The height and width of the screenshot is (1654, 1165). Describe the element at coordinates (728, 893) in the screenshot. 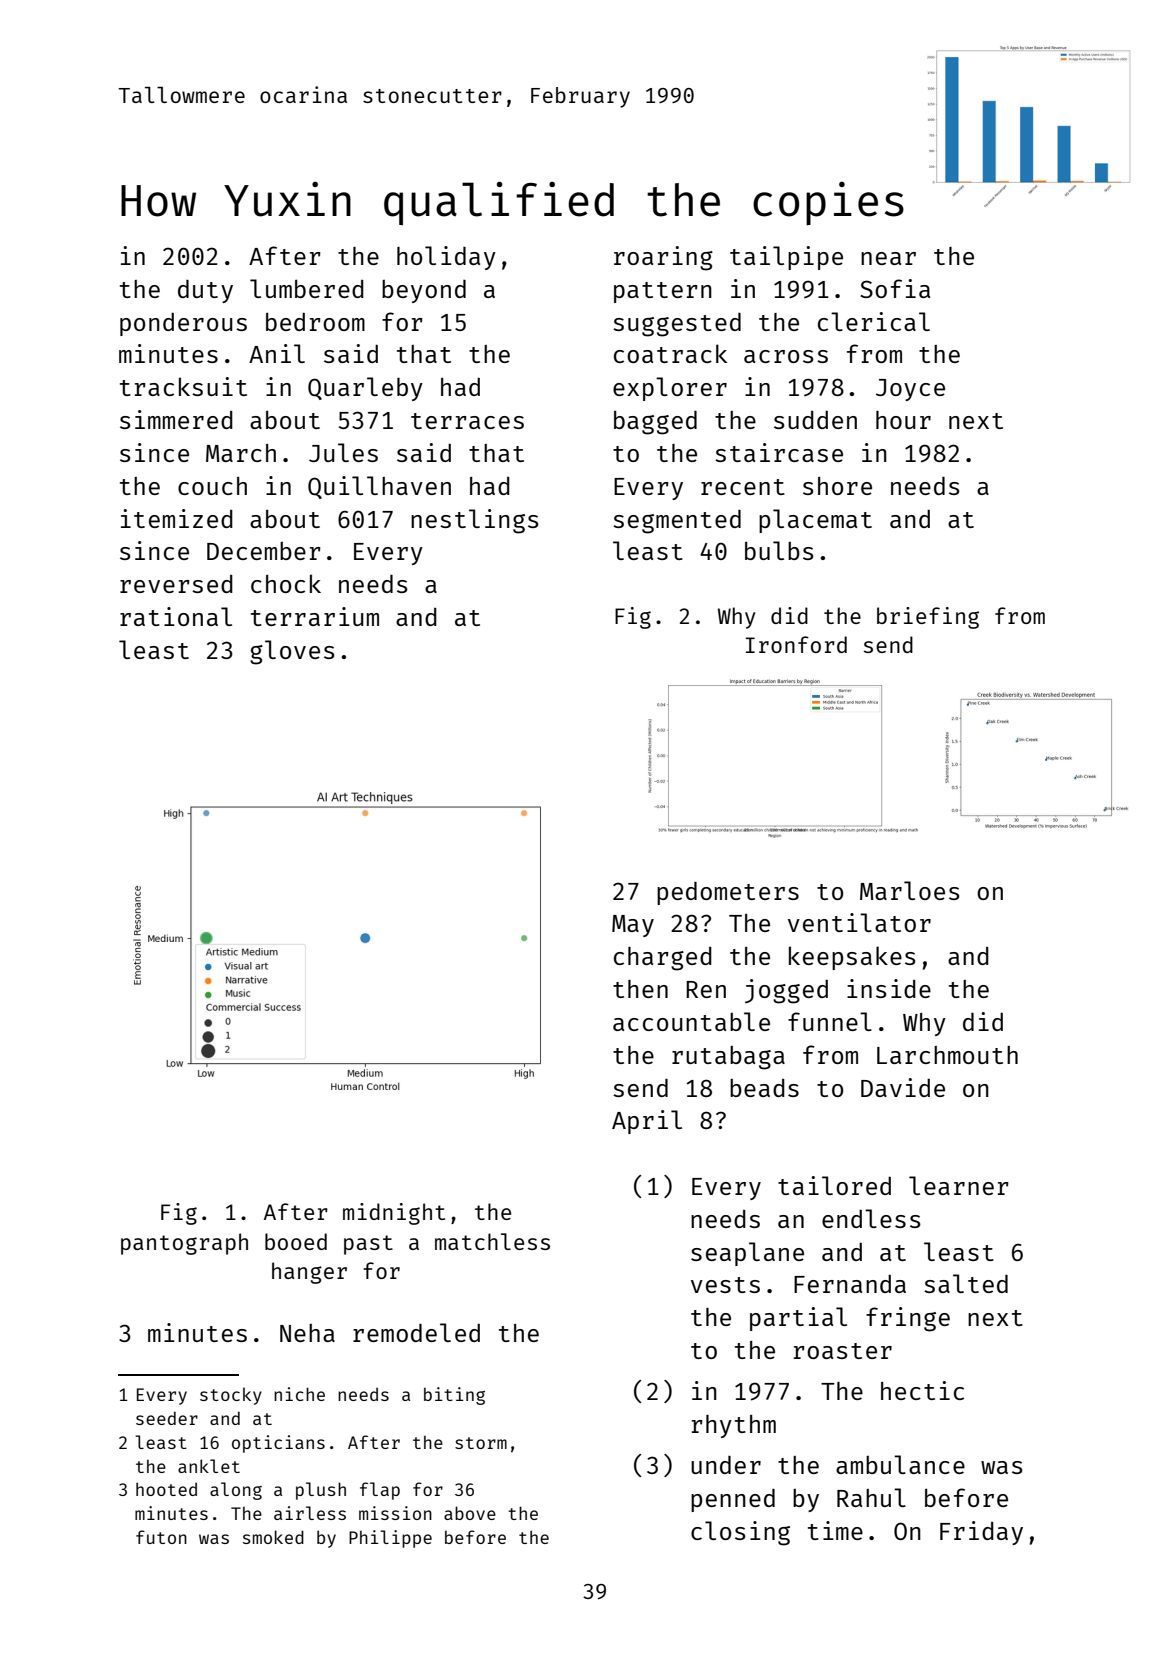

I see `pedometers` at that location.
